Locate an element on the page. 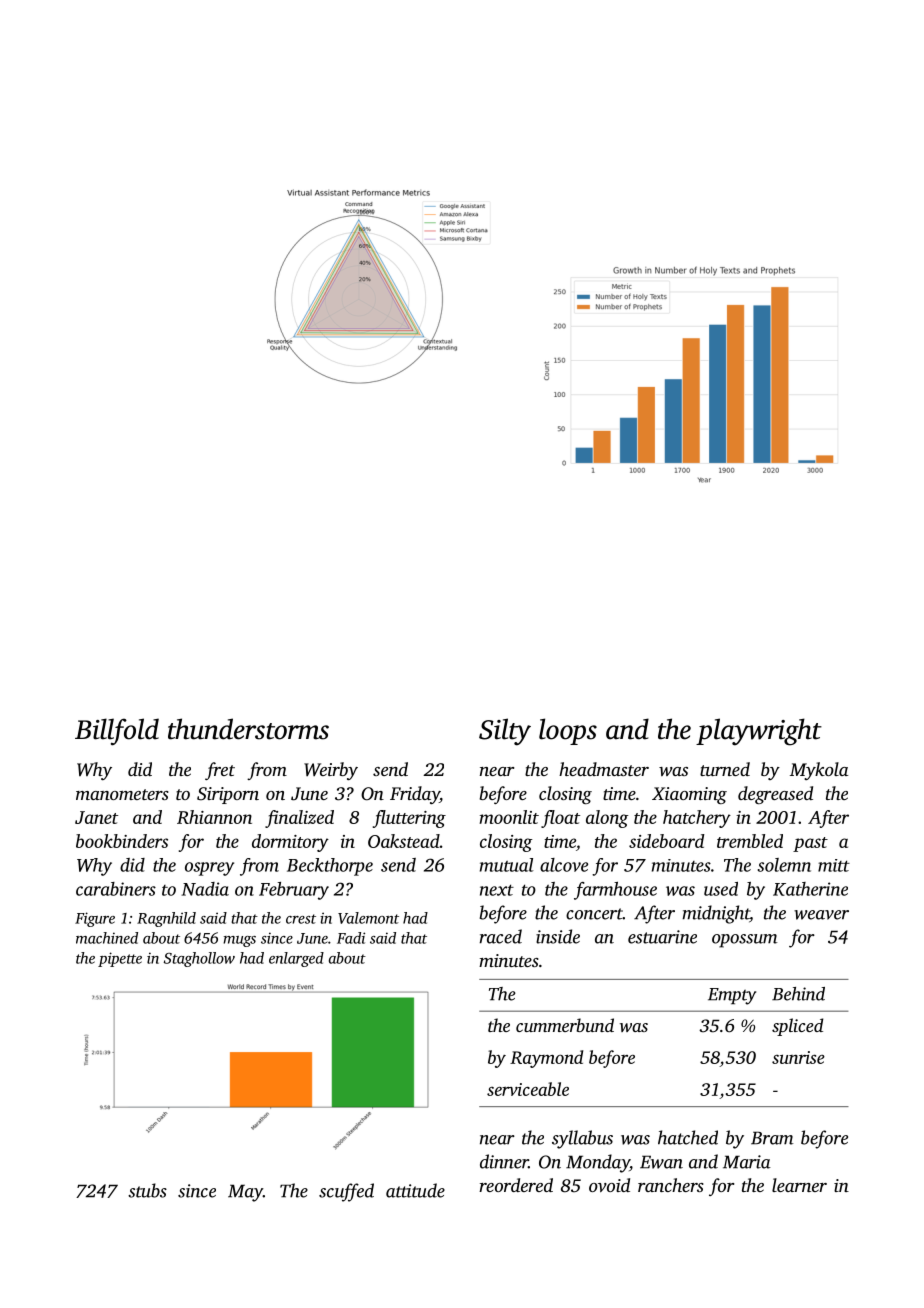  scuffed is located at coordinates (346, 1192).
